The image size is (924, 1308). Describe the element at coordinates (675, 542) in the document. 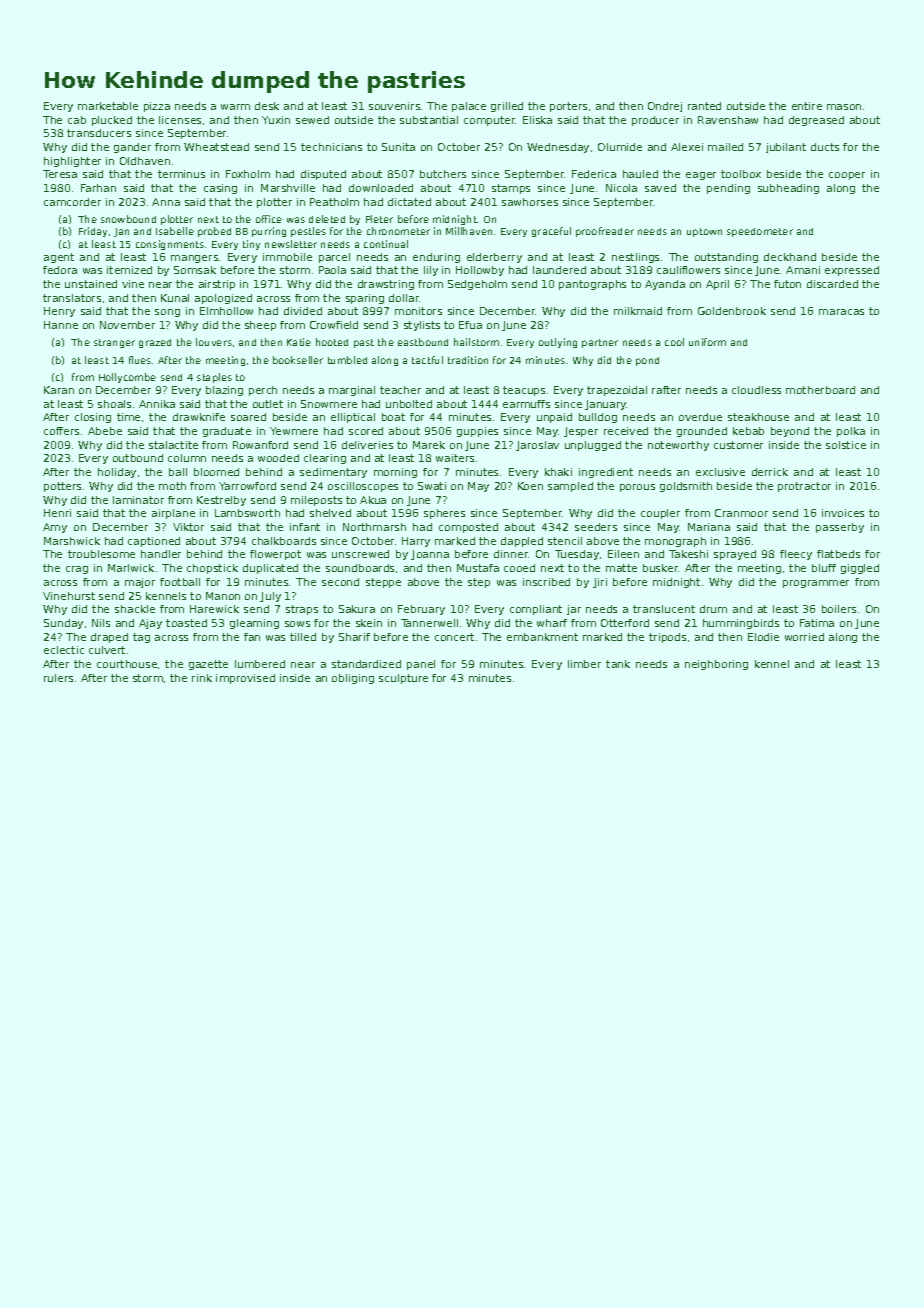

I see `monograph` at that location.
